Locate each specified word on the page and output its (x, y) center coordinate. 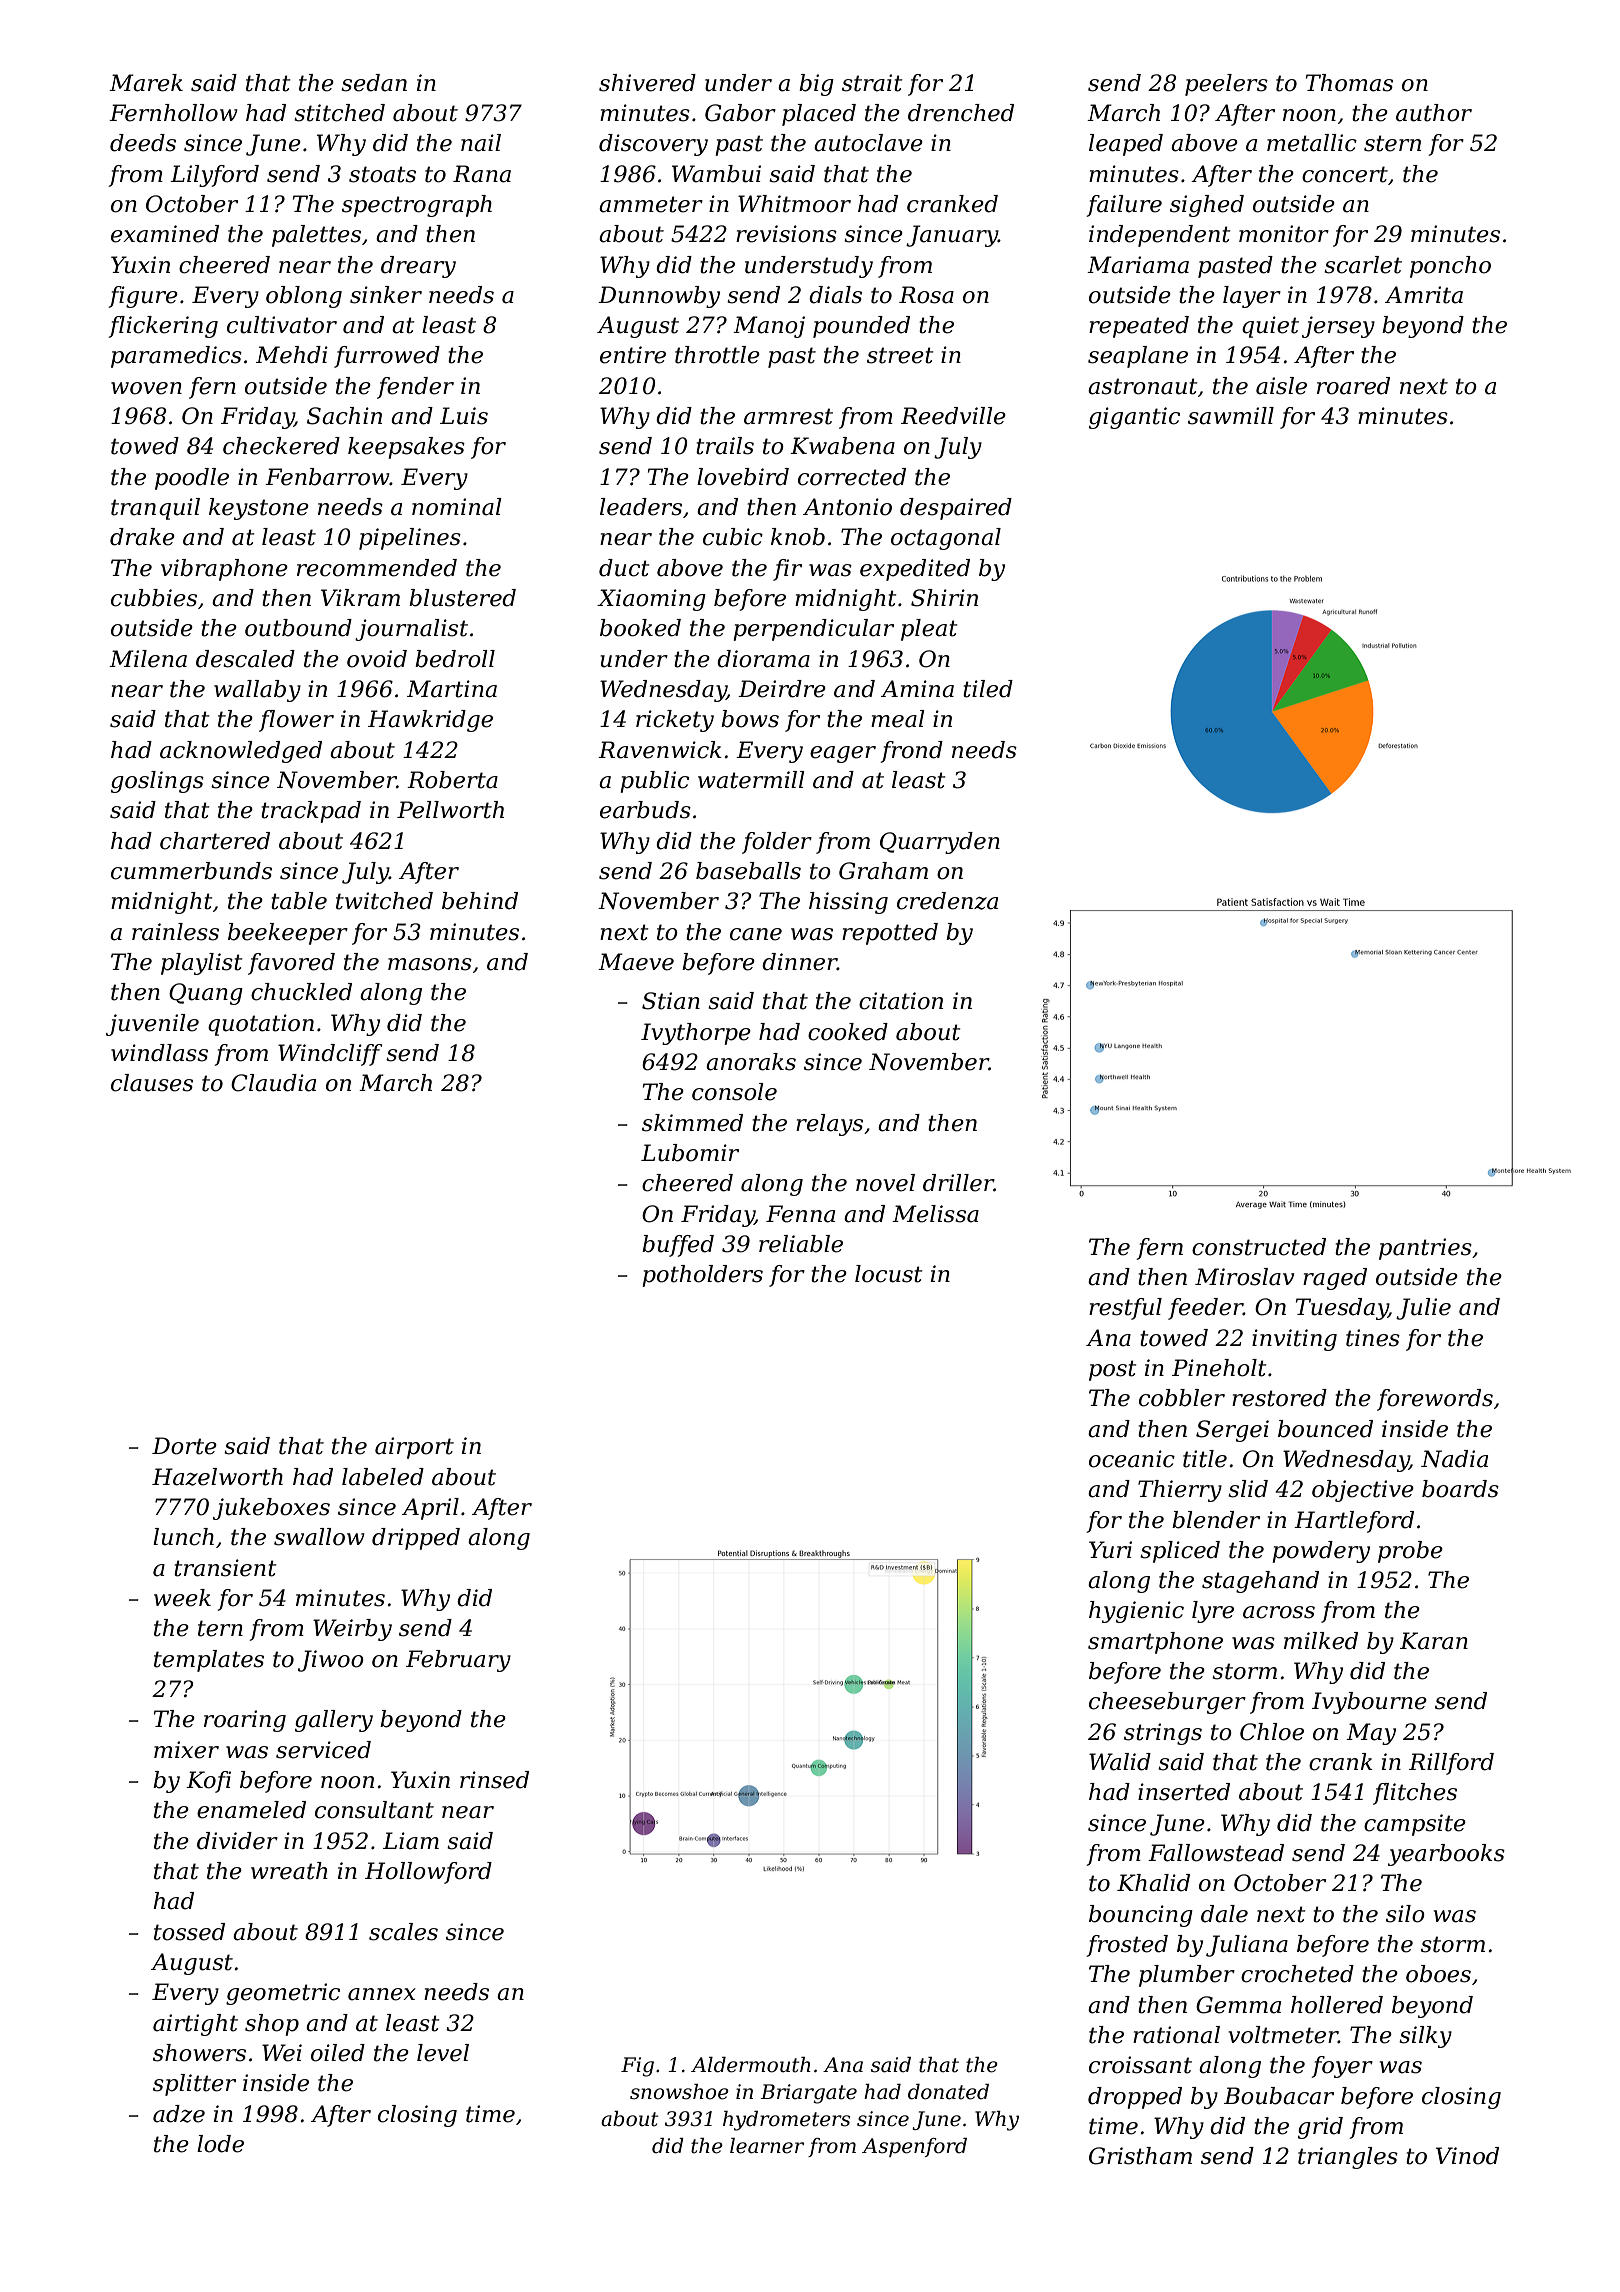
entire (633, 355)
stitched (339, 113)
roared (1353, 386)
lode (220, 2144)
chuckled (301, 992)
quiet (1270, 327)
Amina (917, 689)
